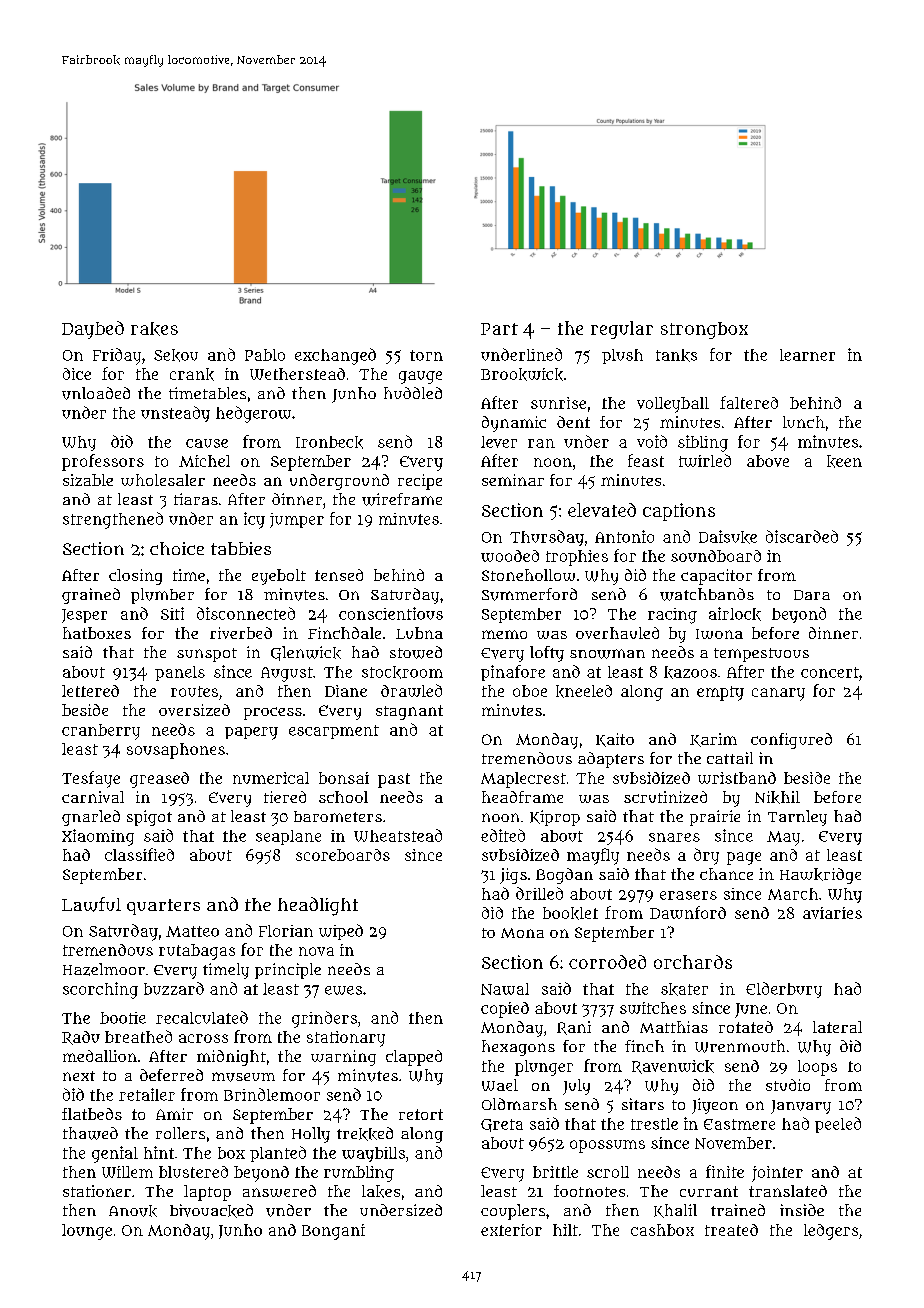  What do you see at coordinates (343, 1058) in the page?
I see `warning` at bounding box center [343, 1058].
